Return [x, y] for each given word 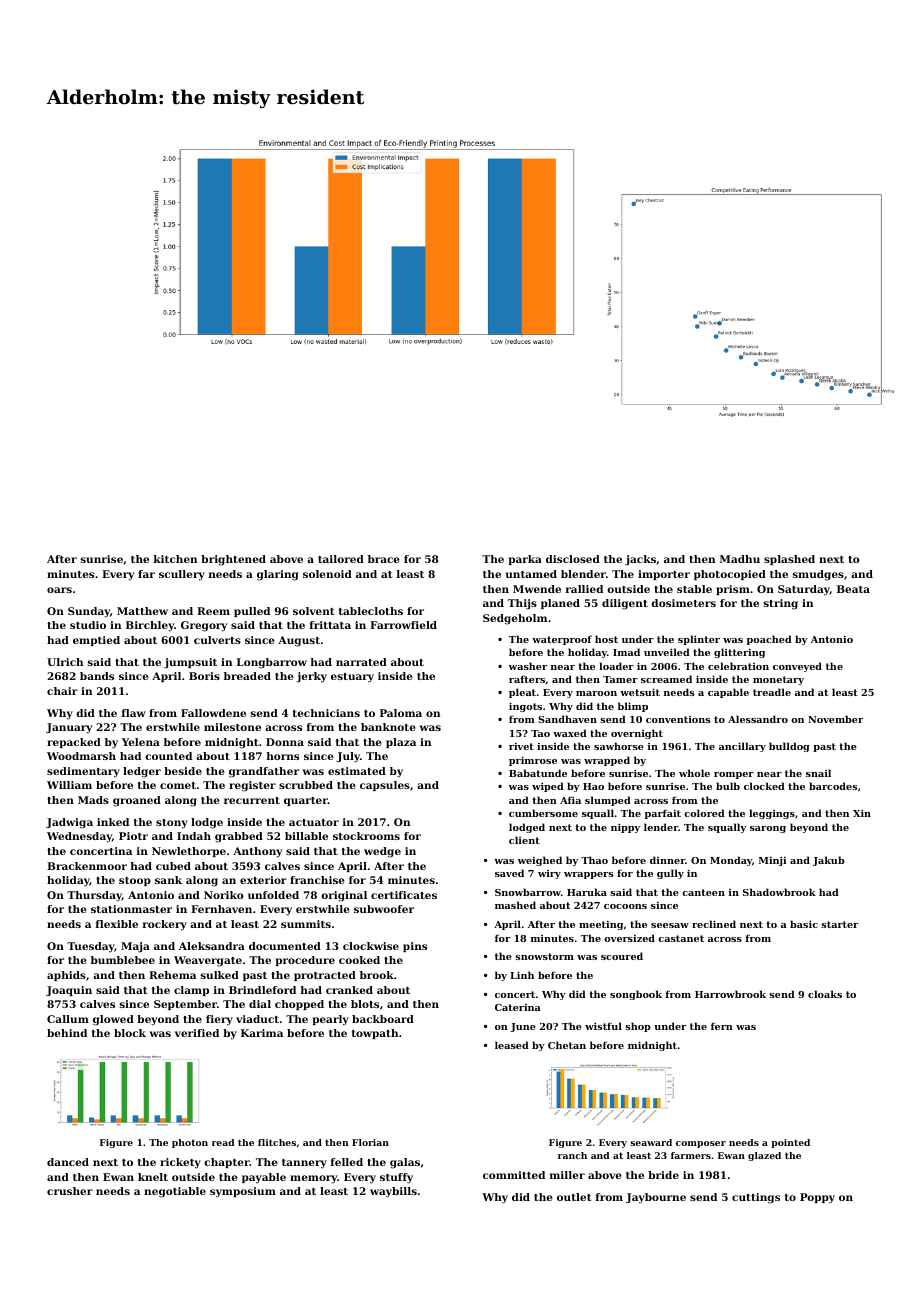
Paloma [401, 713]
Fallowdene [213, 713]
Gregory [204, 626]
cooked [359, 960]
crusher [70, 1191]
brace [384, 559]
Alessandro [758, 719]
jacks [640, 560]
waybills [393, 1192]
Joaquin [69, 991]
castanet [681, 938]
